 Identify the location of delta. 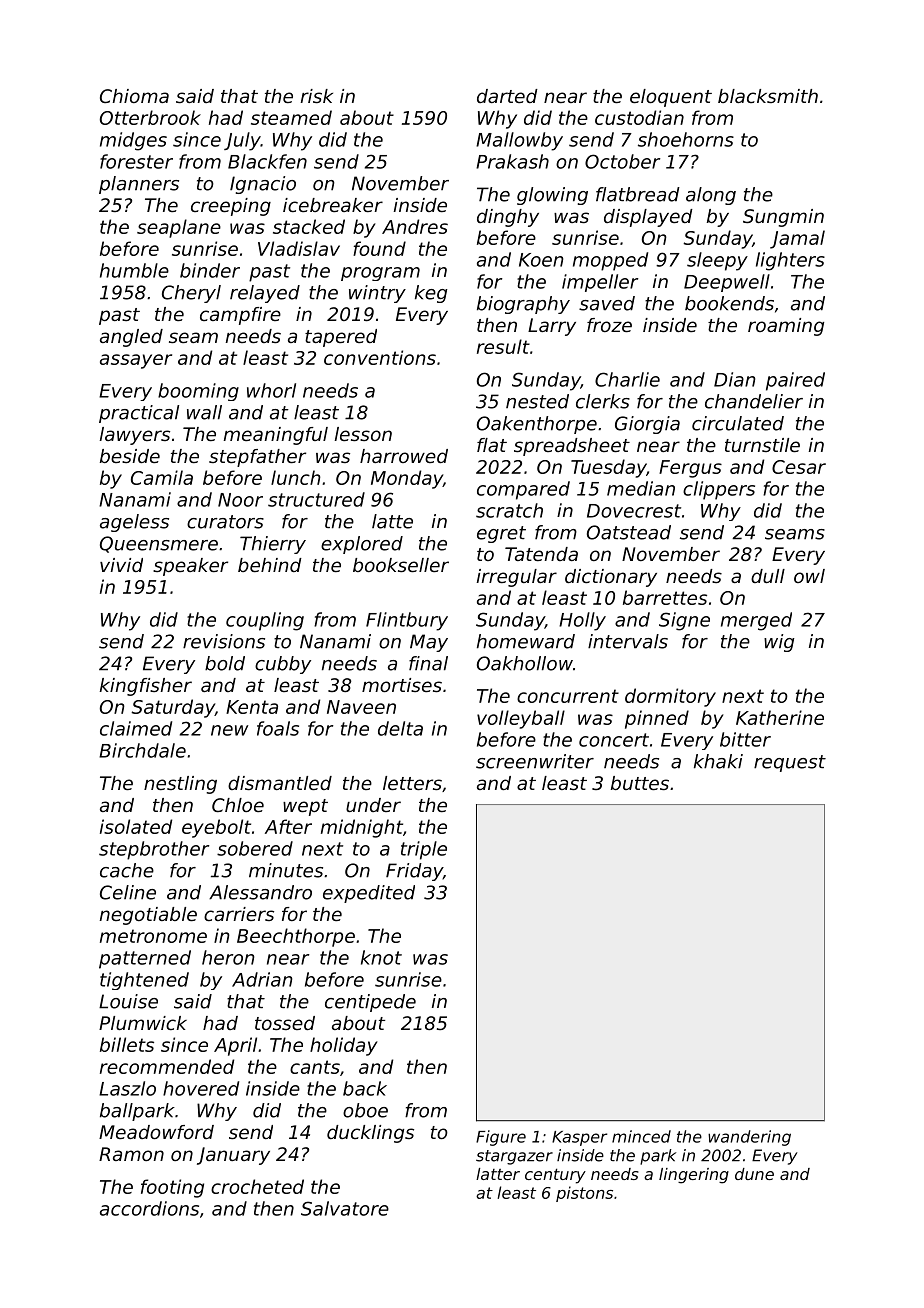
(400, 728).
